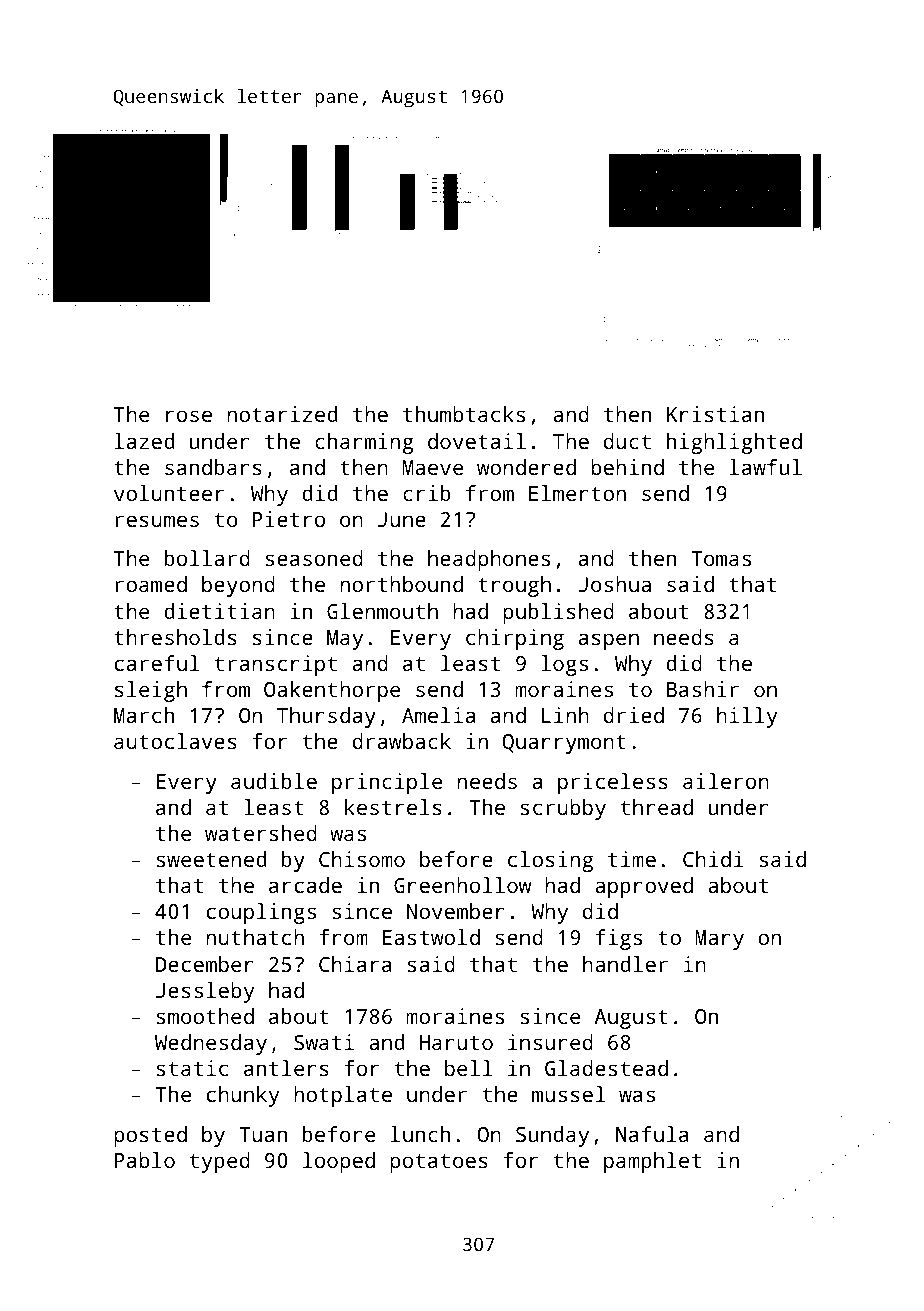 This page has height=1311, width=924. What do you see at coordinates (652, 1134) in the page?
I see `Nafula` at bounding box center [652, 1134].
